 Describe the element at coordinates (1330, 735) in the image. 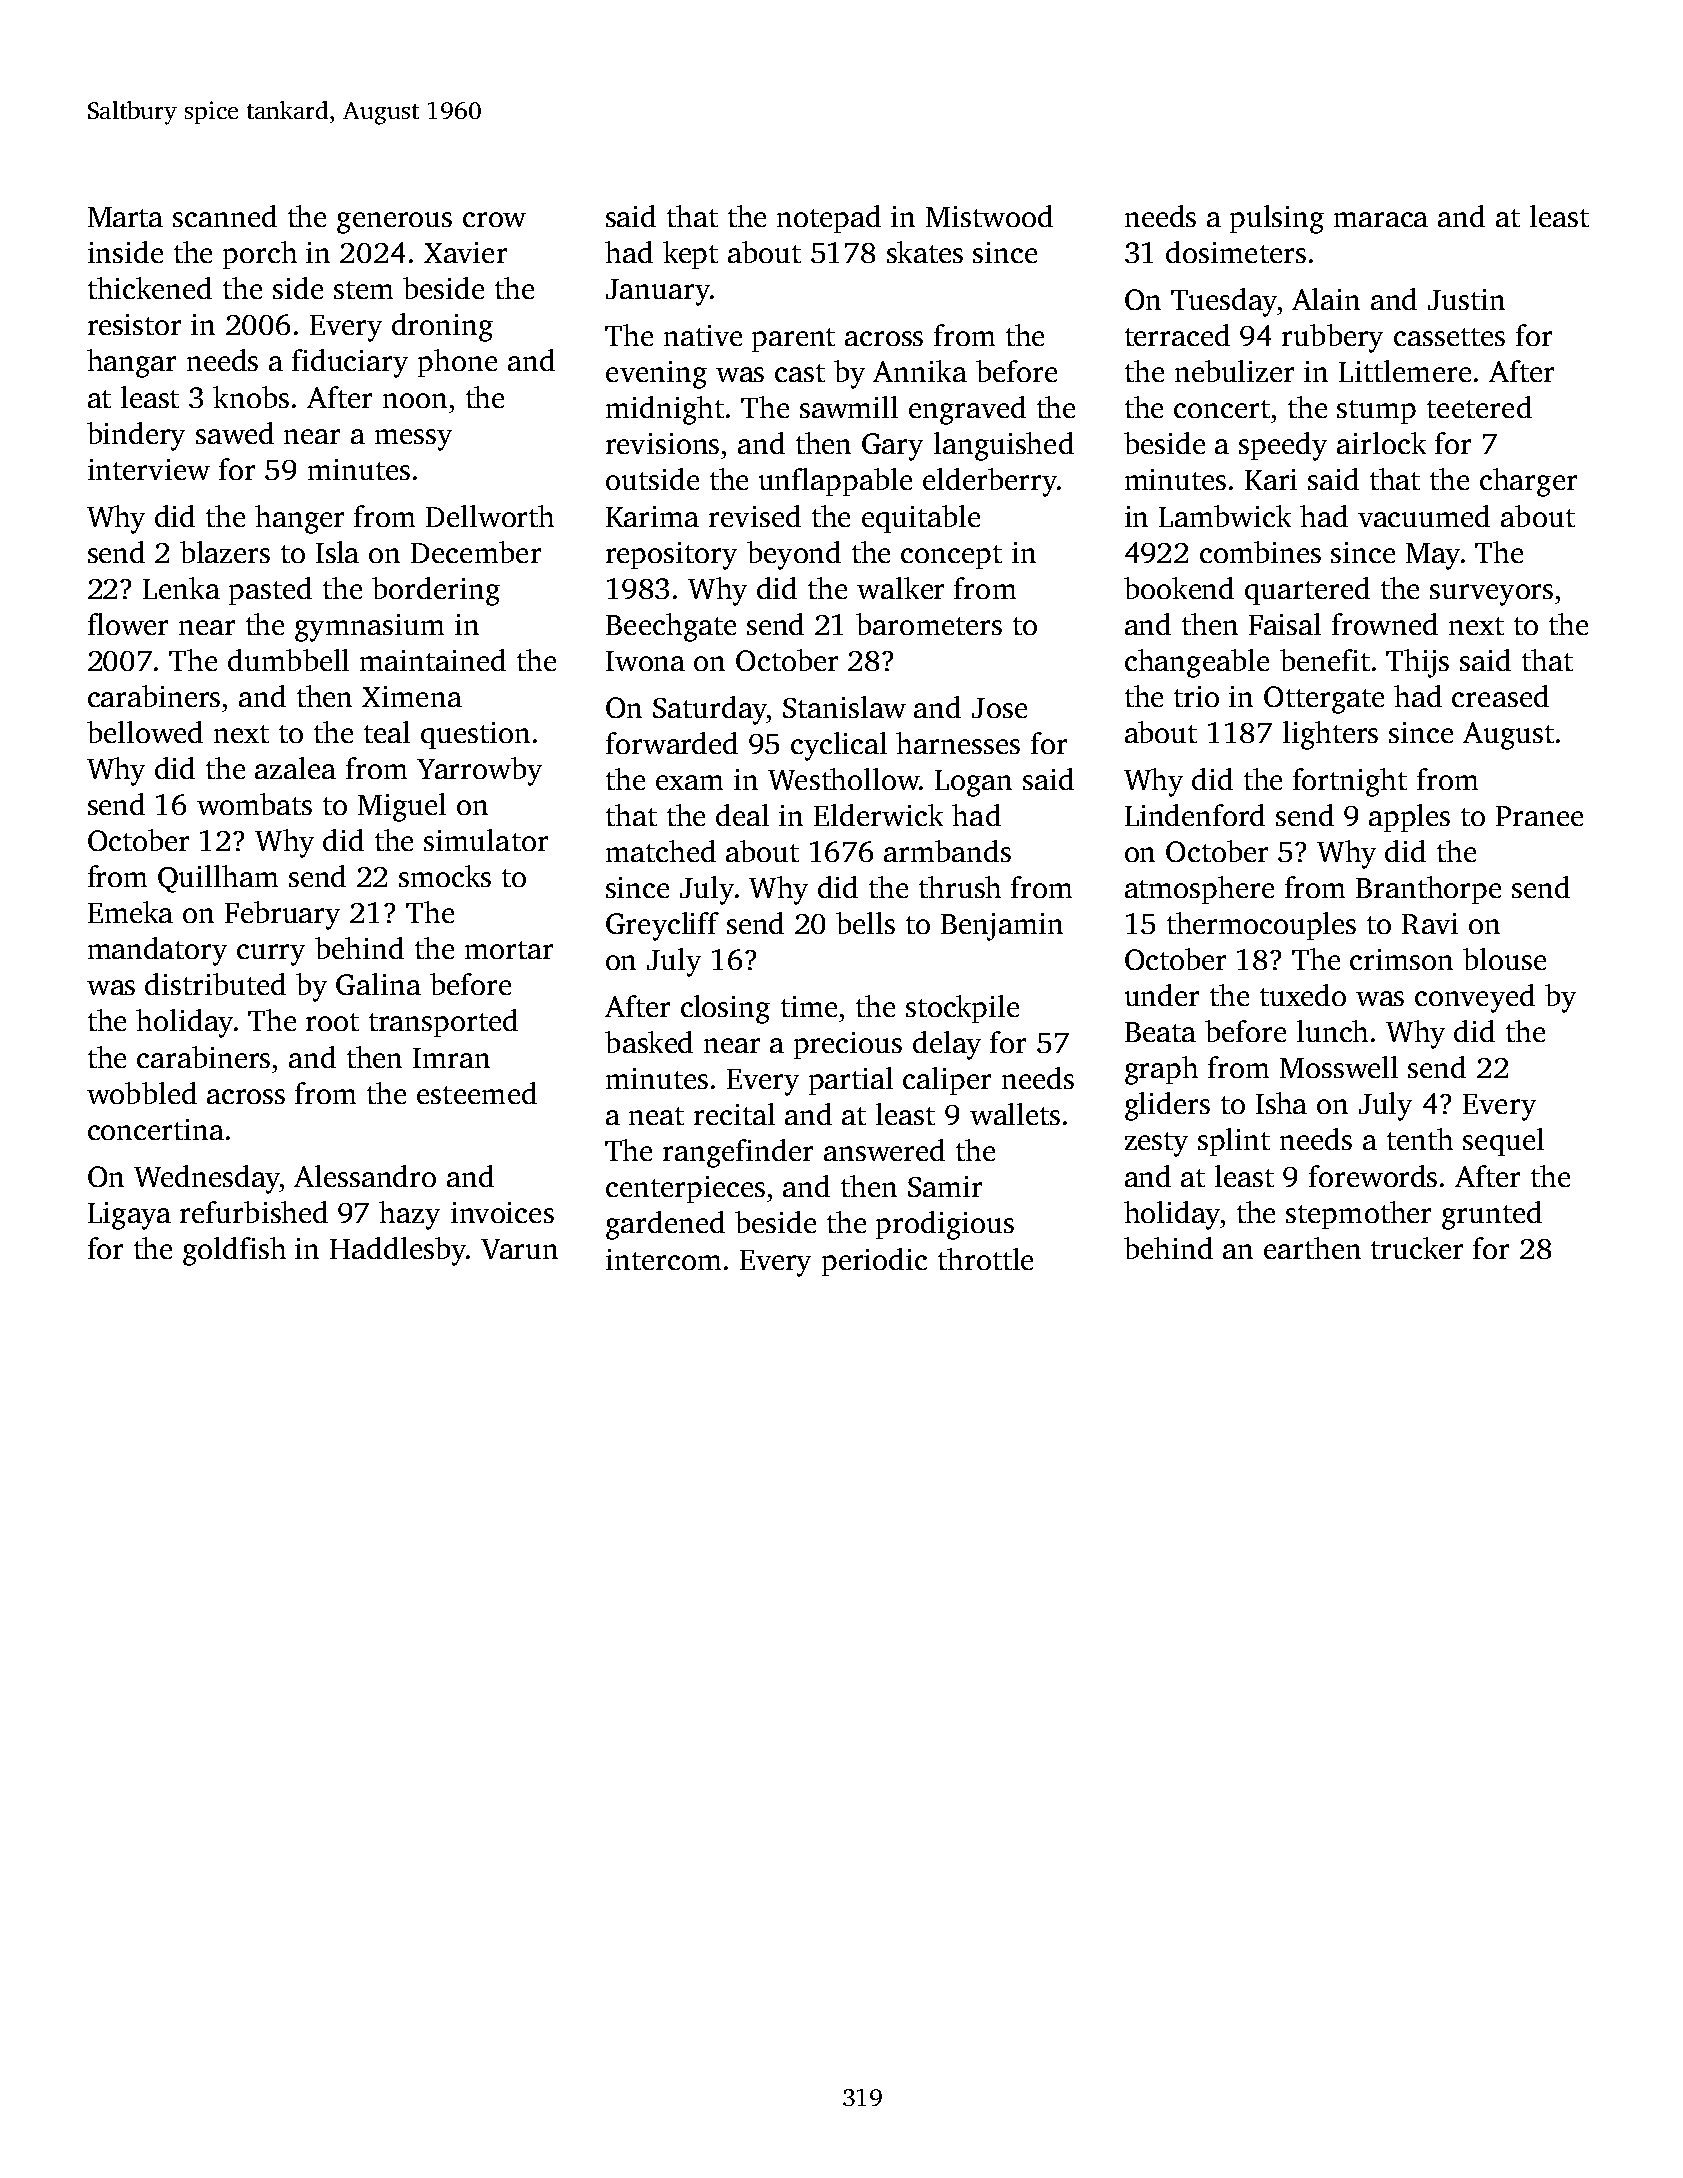

I see `lighters` at that location.
